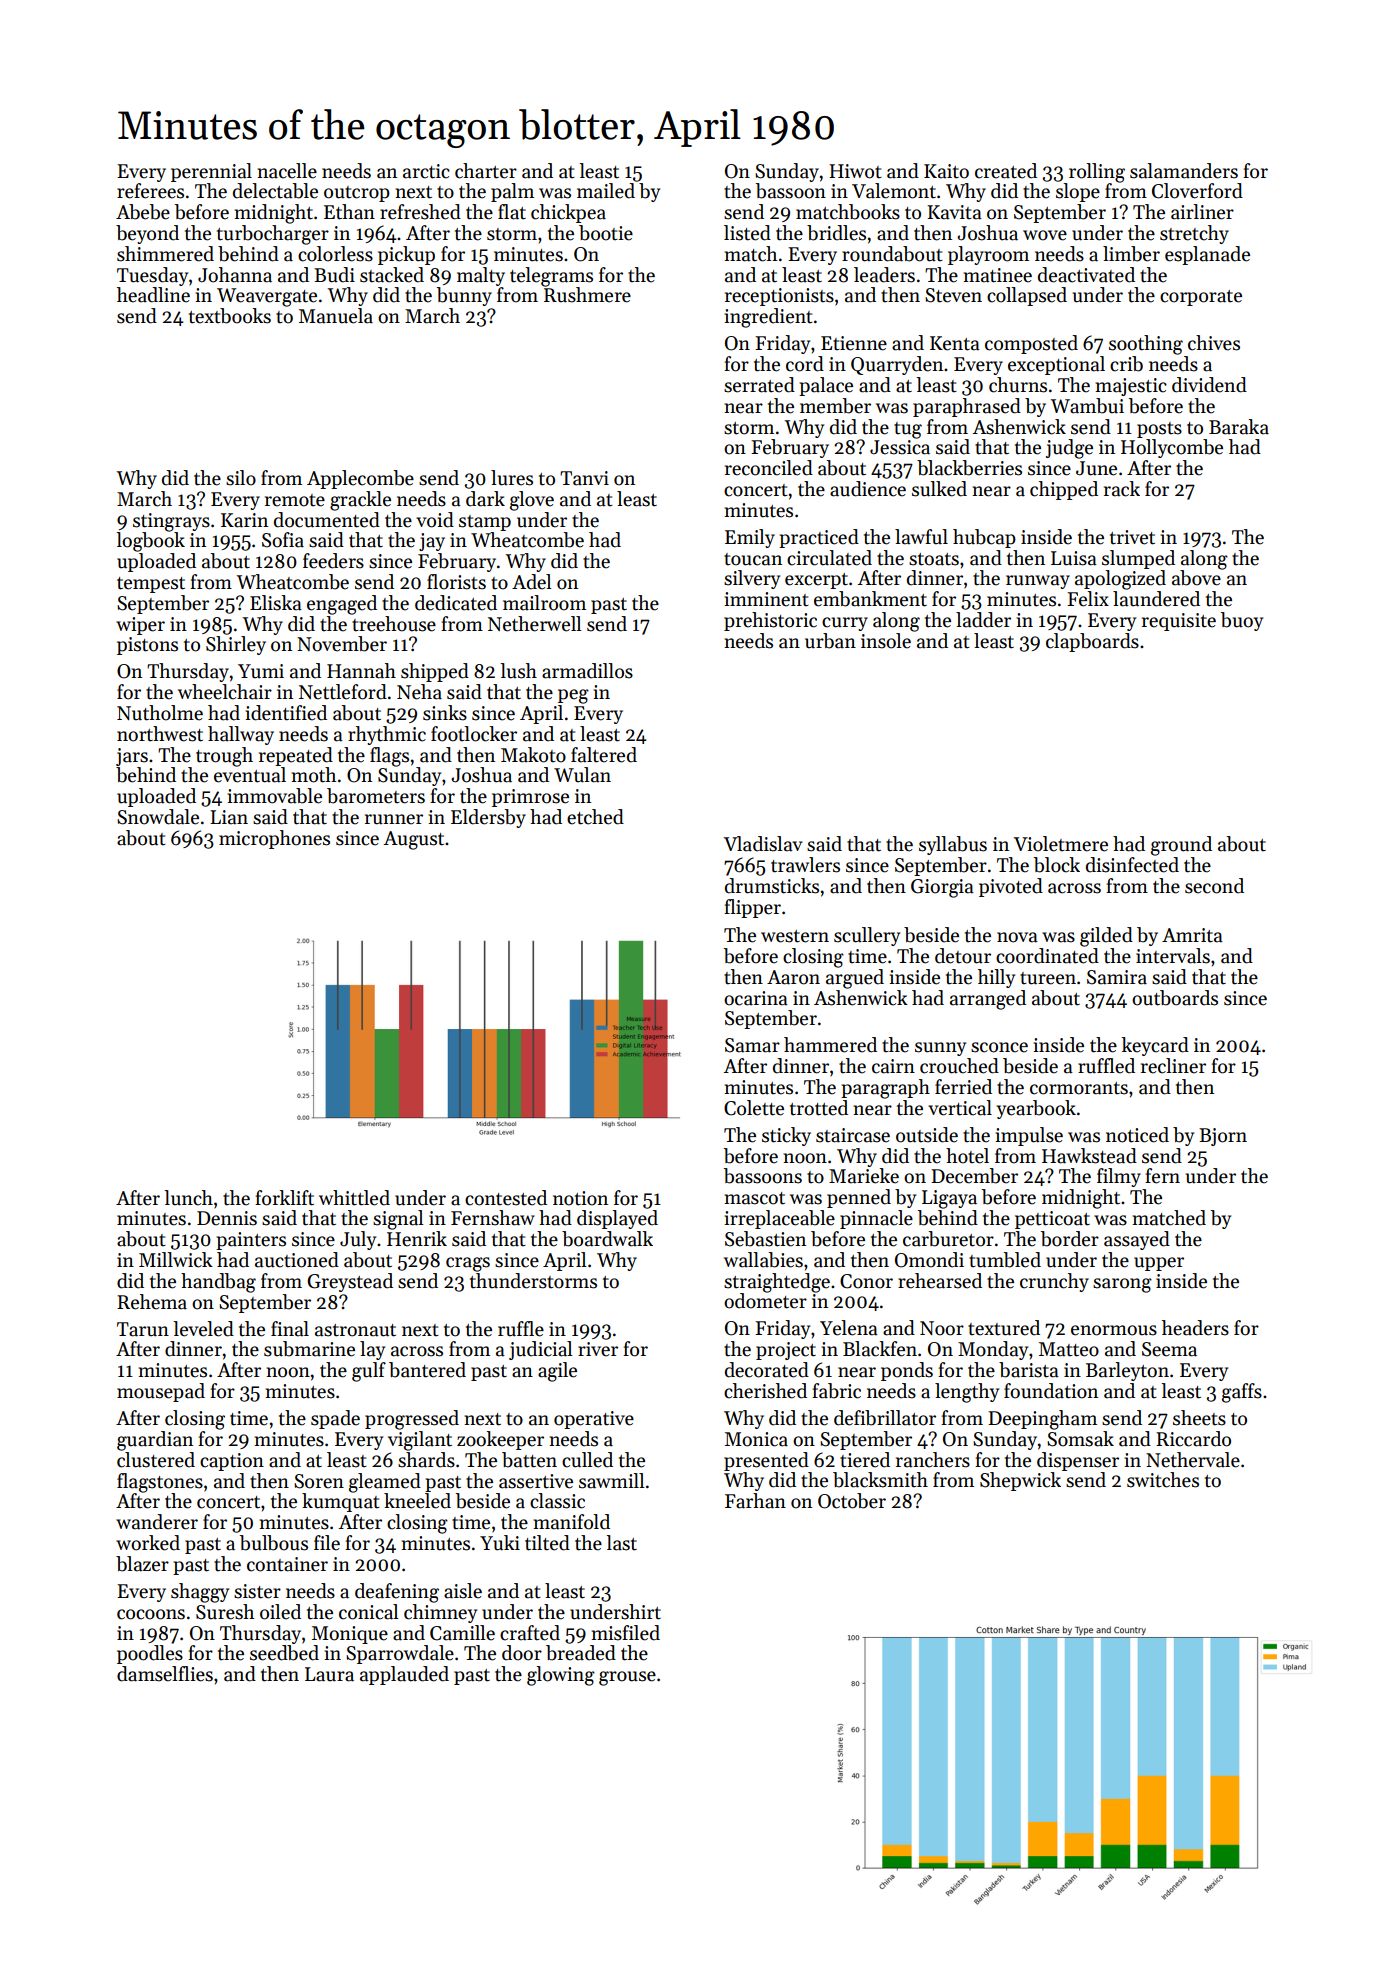  I want to click on lunch, so click(188, 1198).
